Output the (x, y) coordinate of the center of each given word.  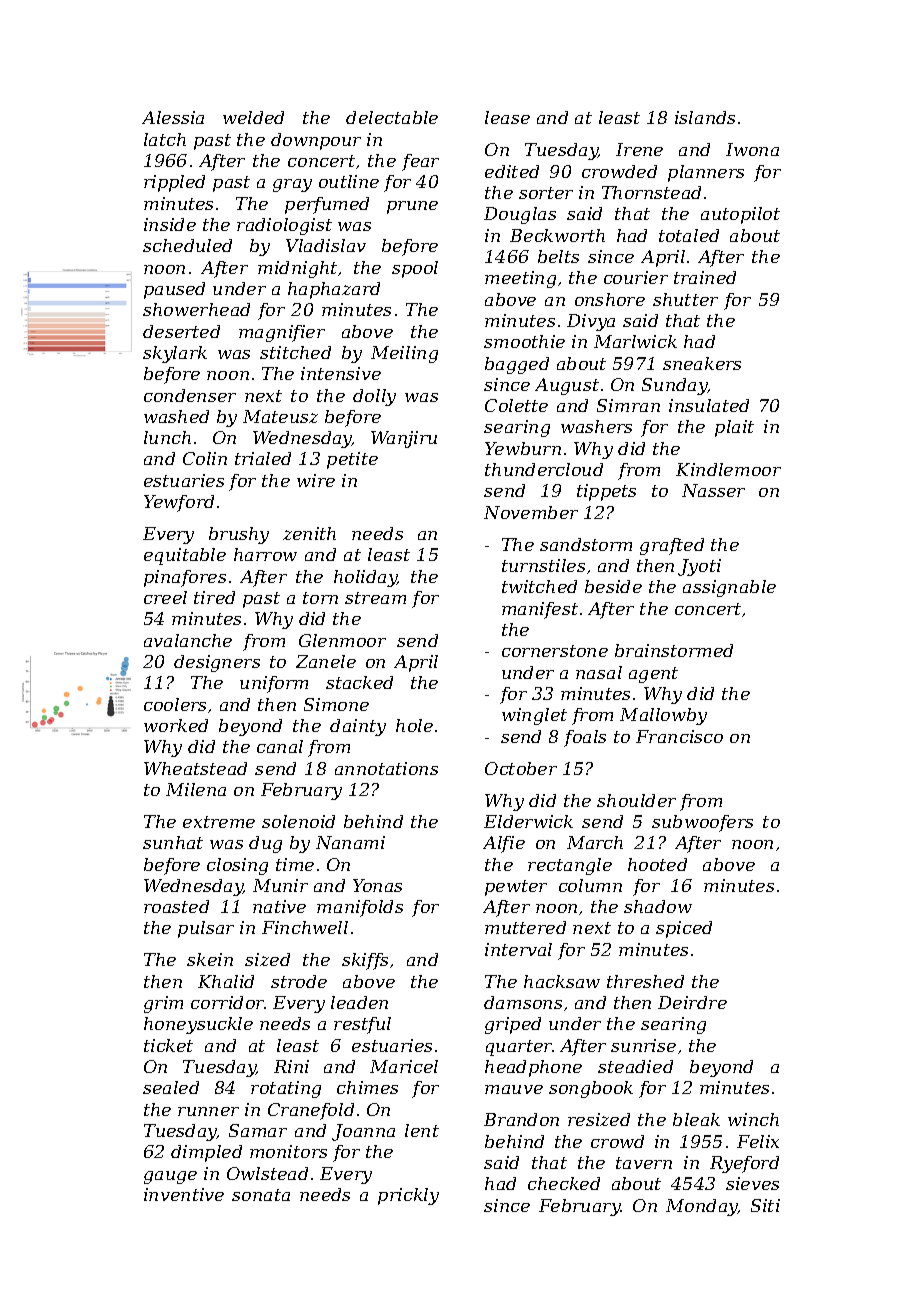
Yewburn (523, 448)
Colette (516, 405)
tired (214, 597)
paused (174, 290)
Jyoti (699, 567)
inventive (184, 1194)
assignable (729, 588)
